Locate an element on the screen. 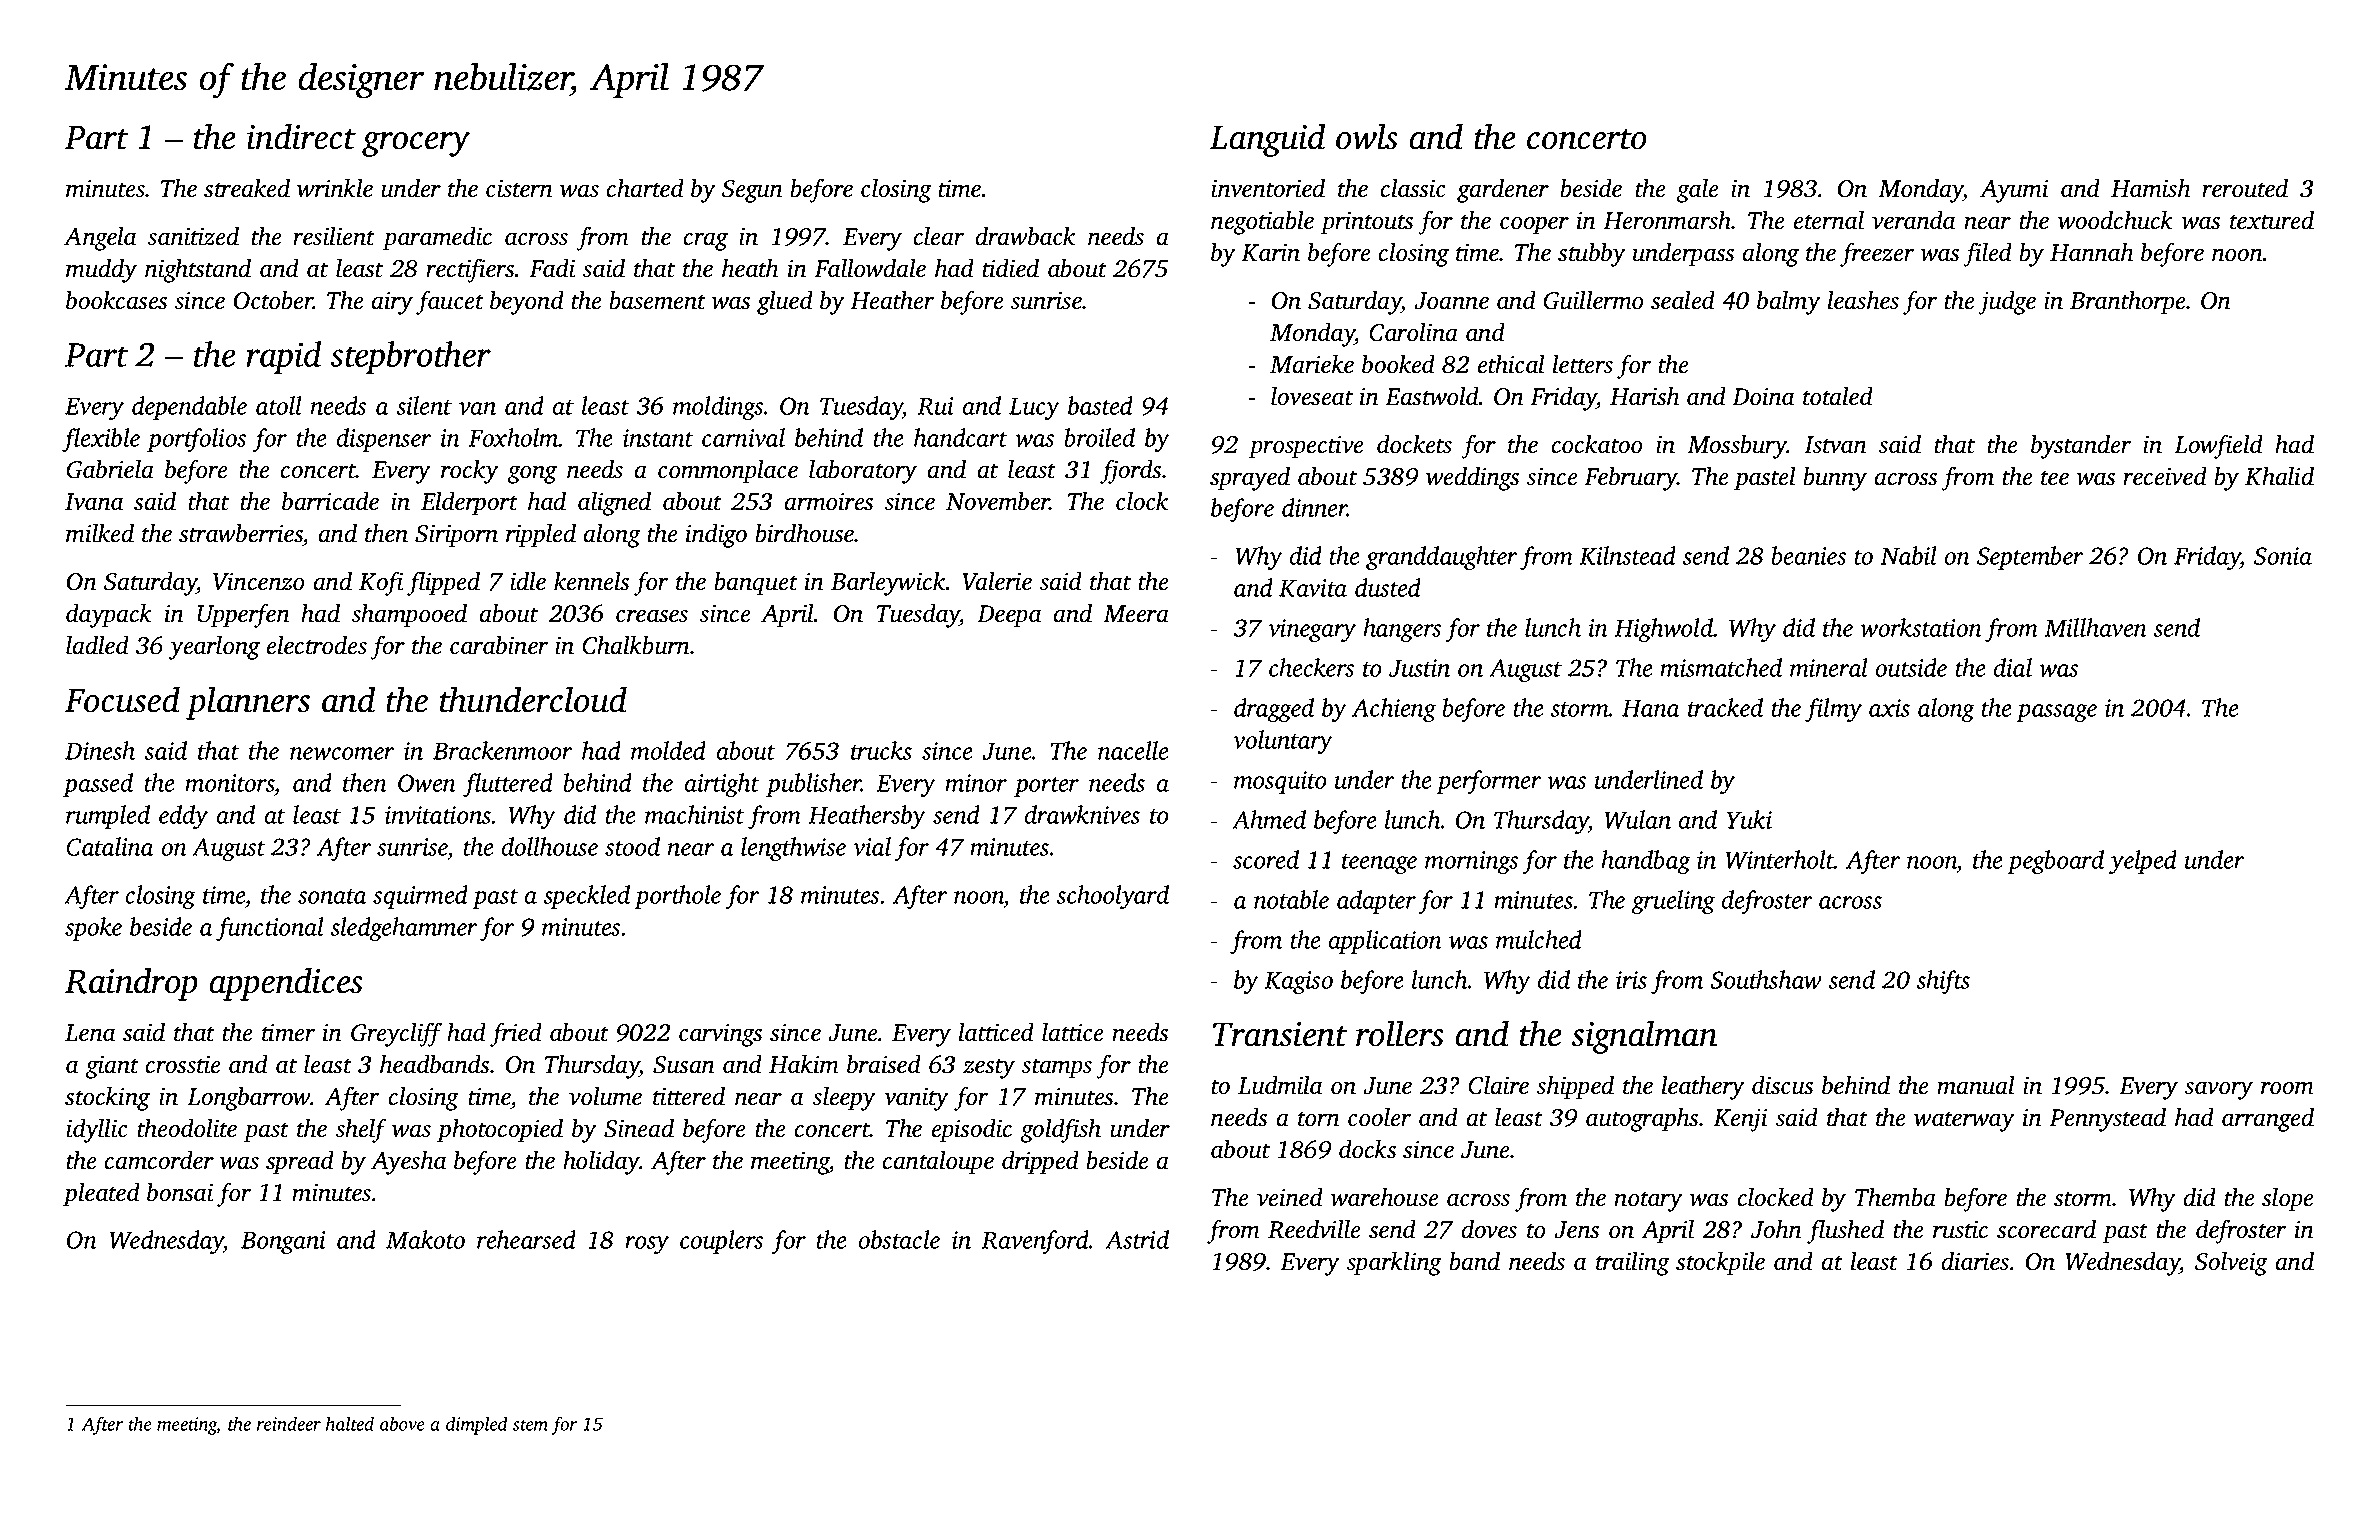  beyond is located at coordinates (527, 302).
